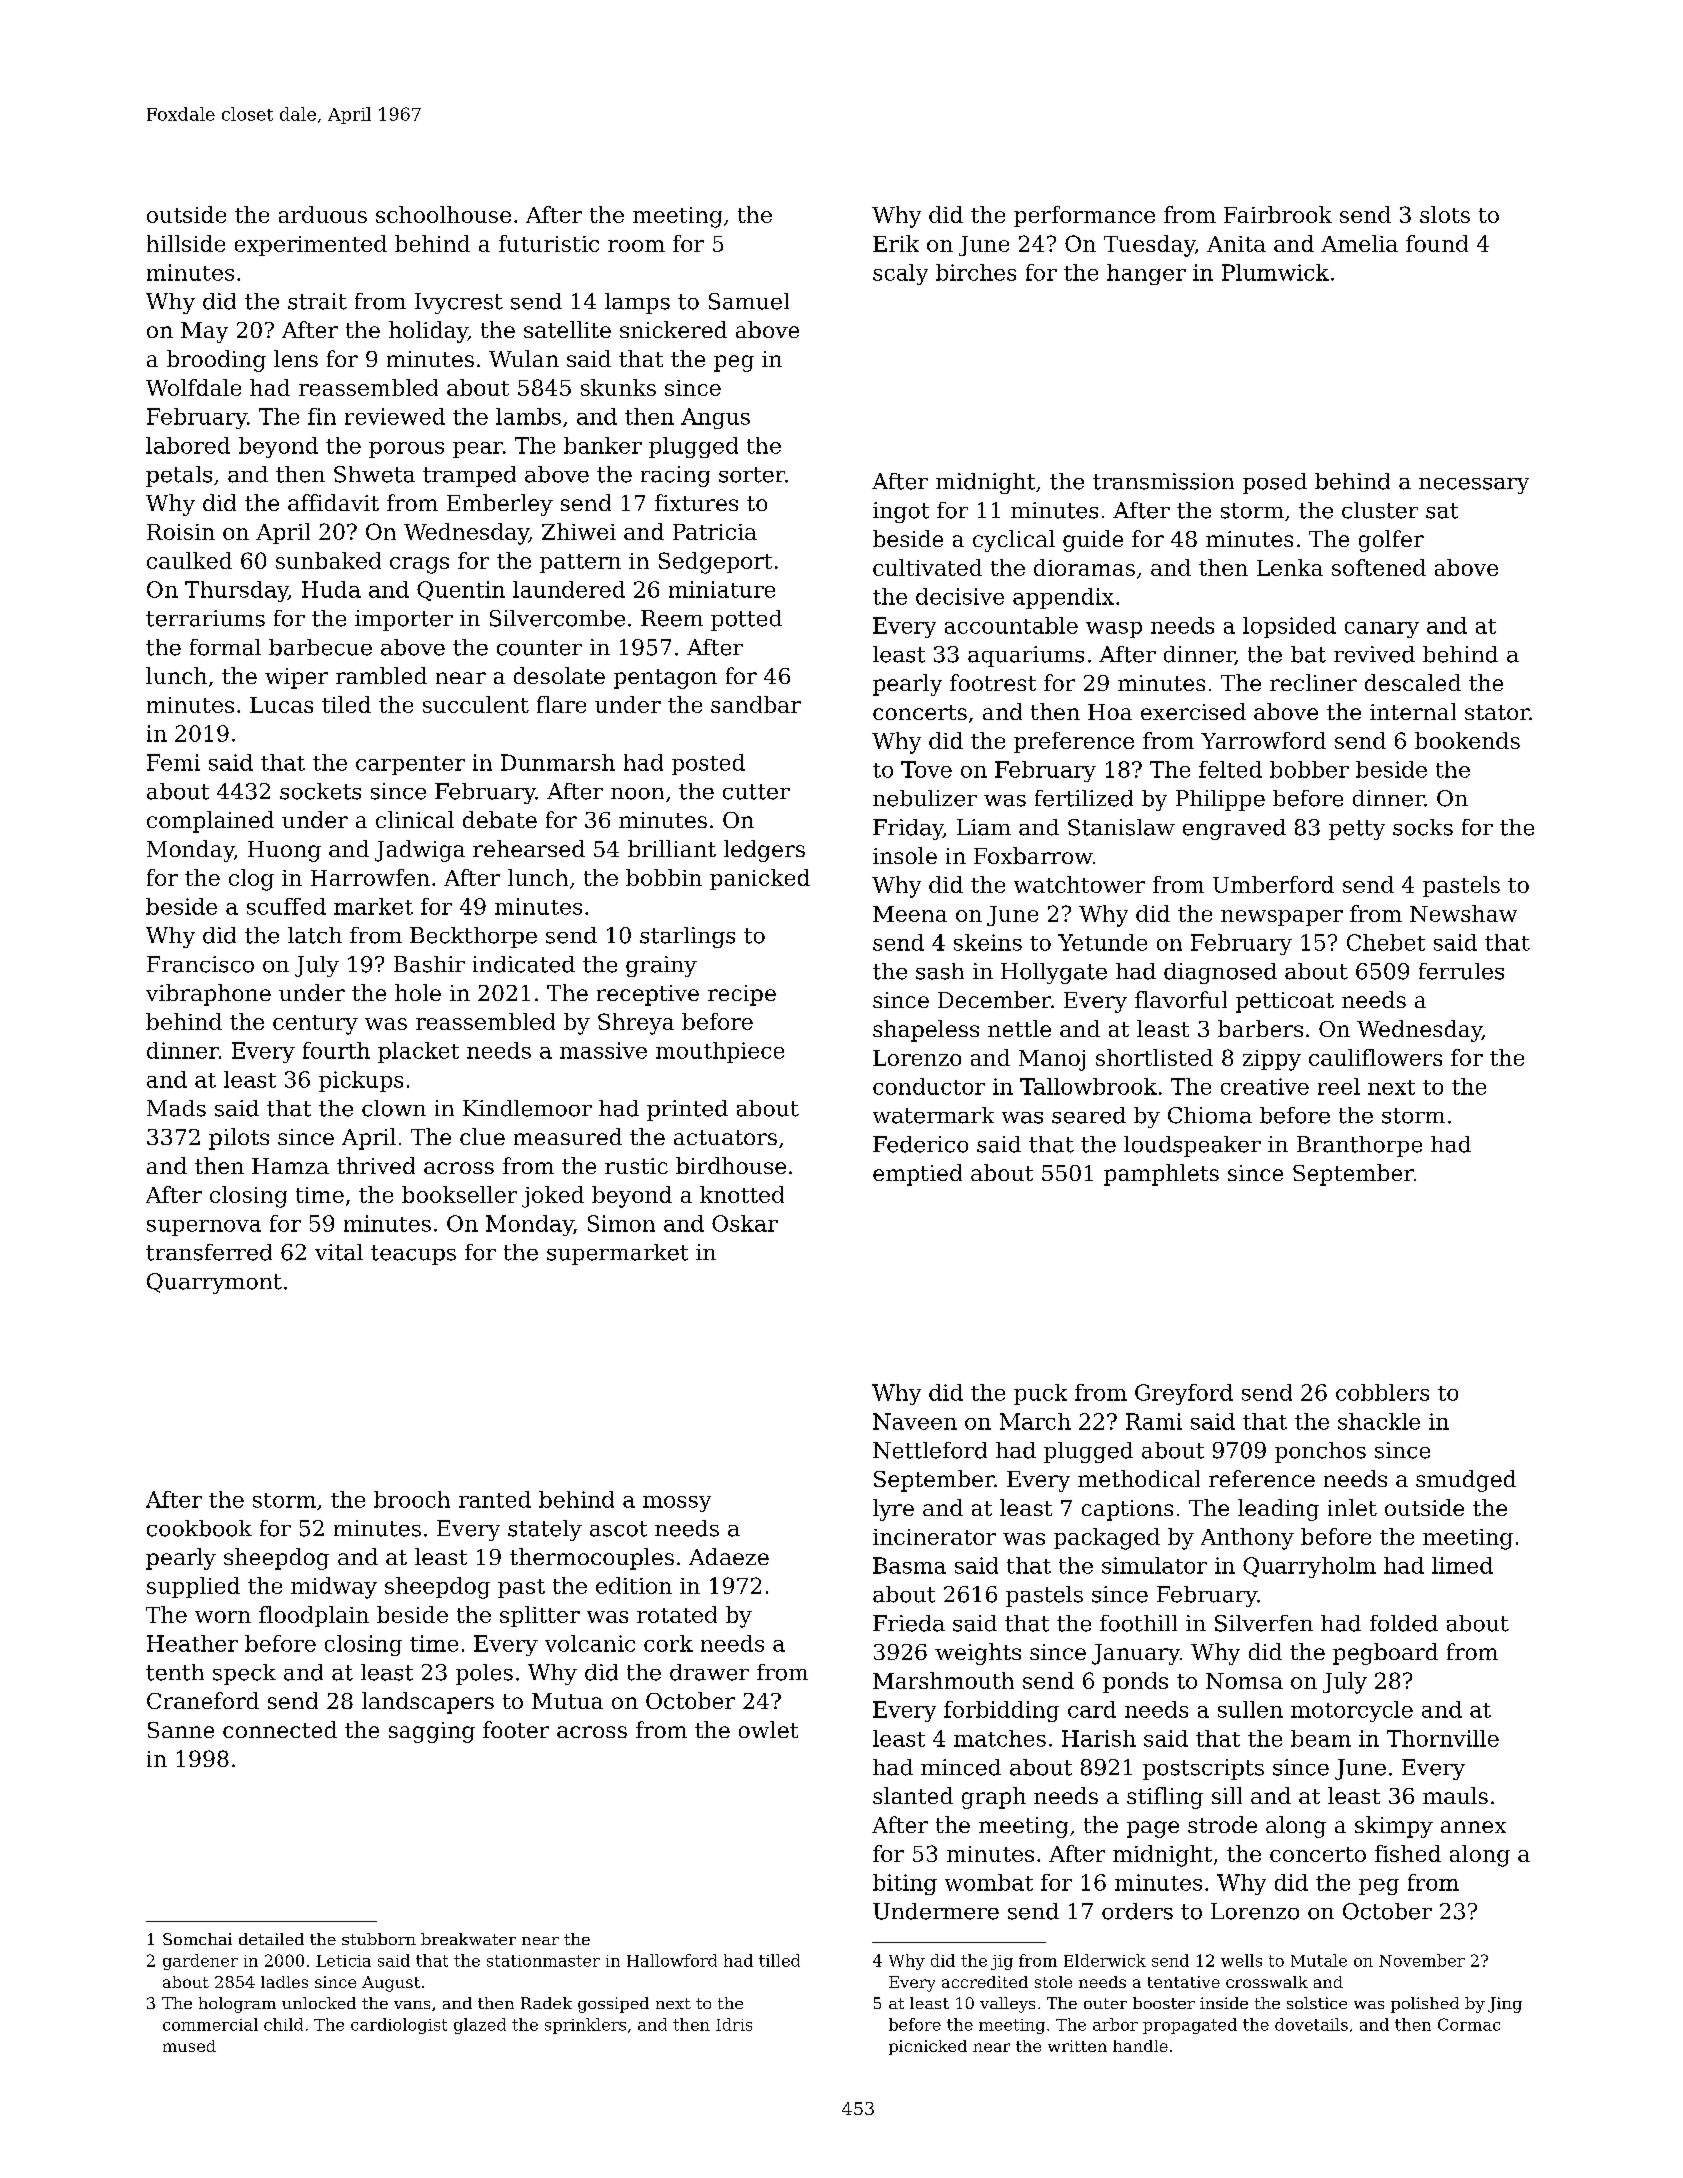  Describe the element at coordinates (412, 1499) in the document. I see `brooch` at that location.
